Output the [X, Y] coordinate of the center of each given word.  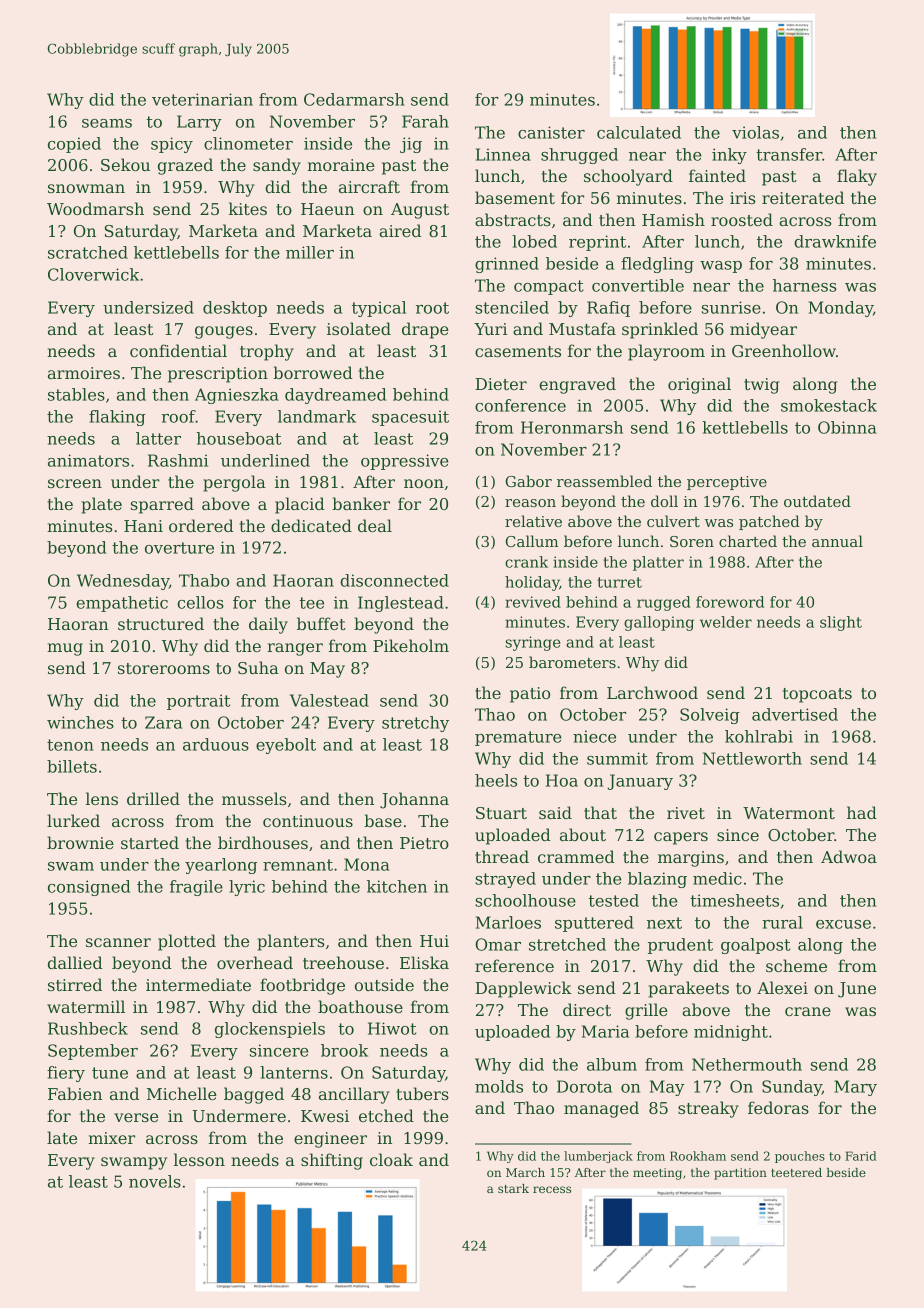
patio [530, 695]
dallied [75, 962]
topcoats [817, 695]
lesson [199, 1159]
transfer [789, 154]
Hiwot [392, 1028]
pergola [234, 483]
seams [107, 123]
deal [375, 525]
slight [841, 623]
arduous [216, 744]
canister [551, 132]
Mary [855, 1088]
